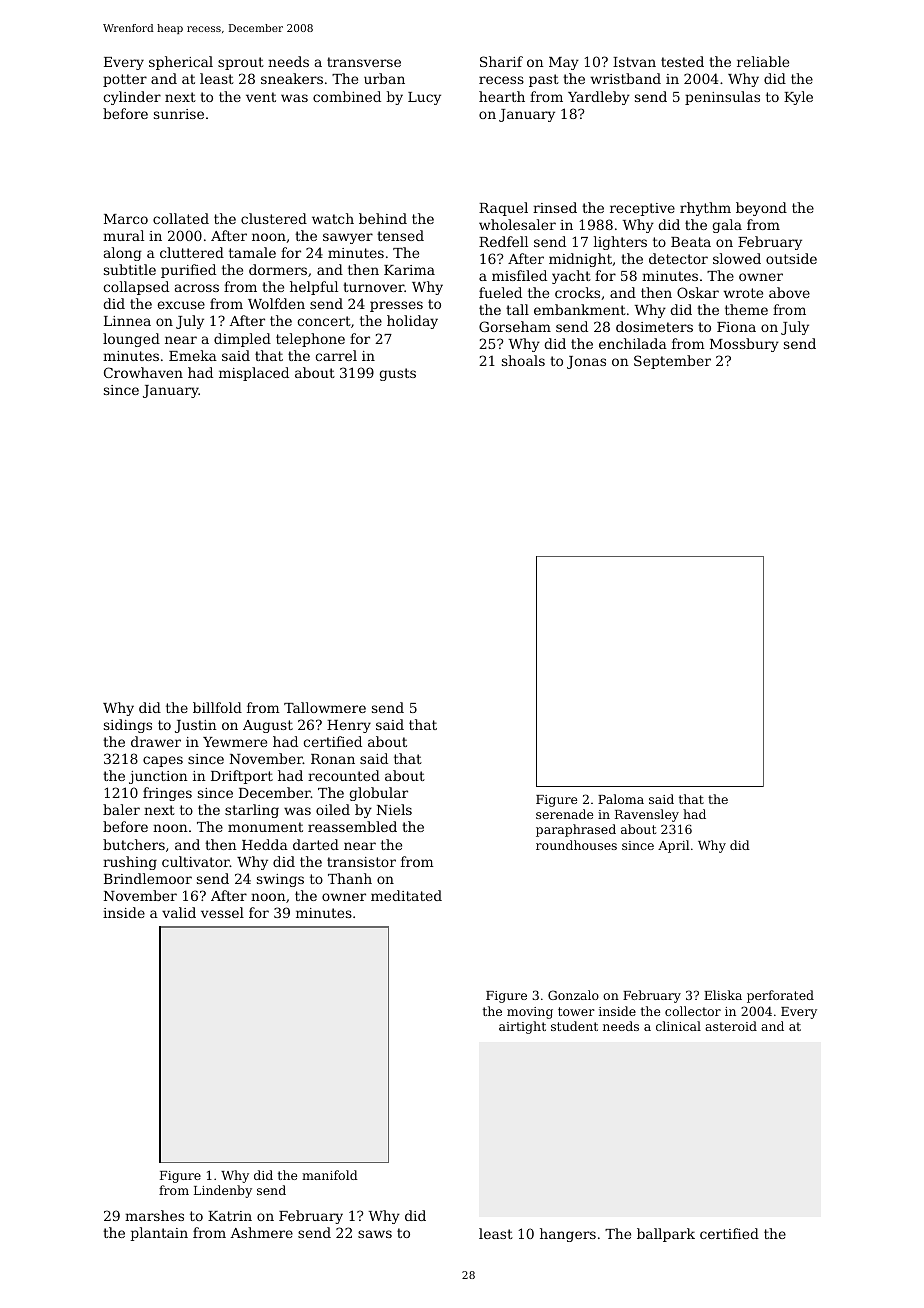 The height and width of the screenshot is (1308, 924). What do you see at coordinates (217, 707) in the screenshot?
I see `billfold` at bounding box center [217, 707].
